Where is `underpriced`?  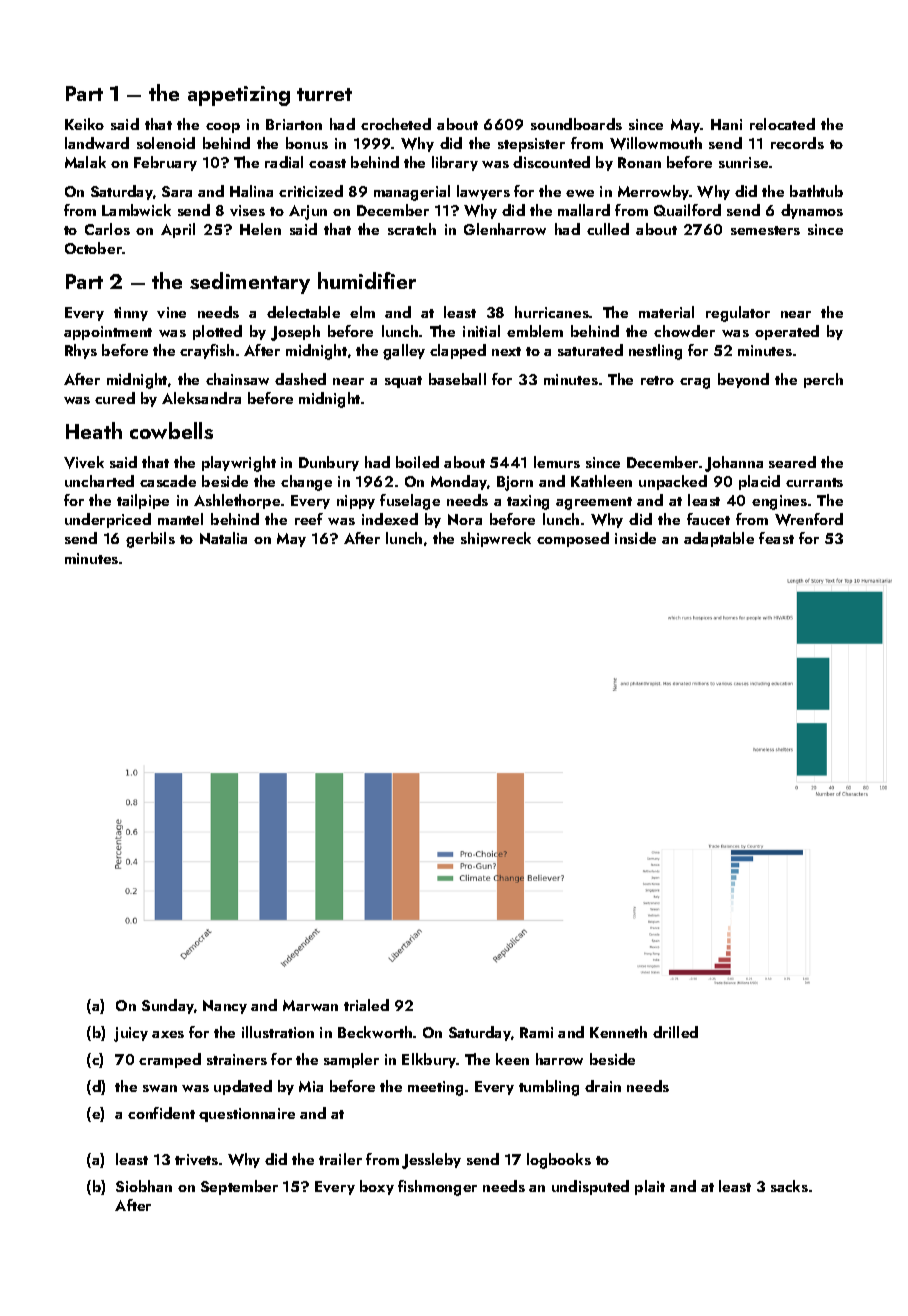 underpriced is located at coordinates (108, 520).
